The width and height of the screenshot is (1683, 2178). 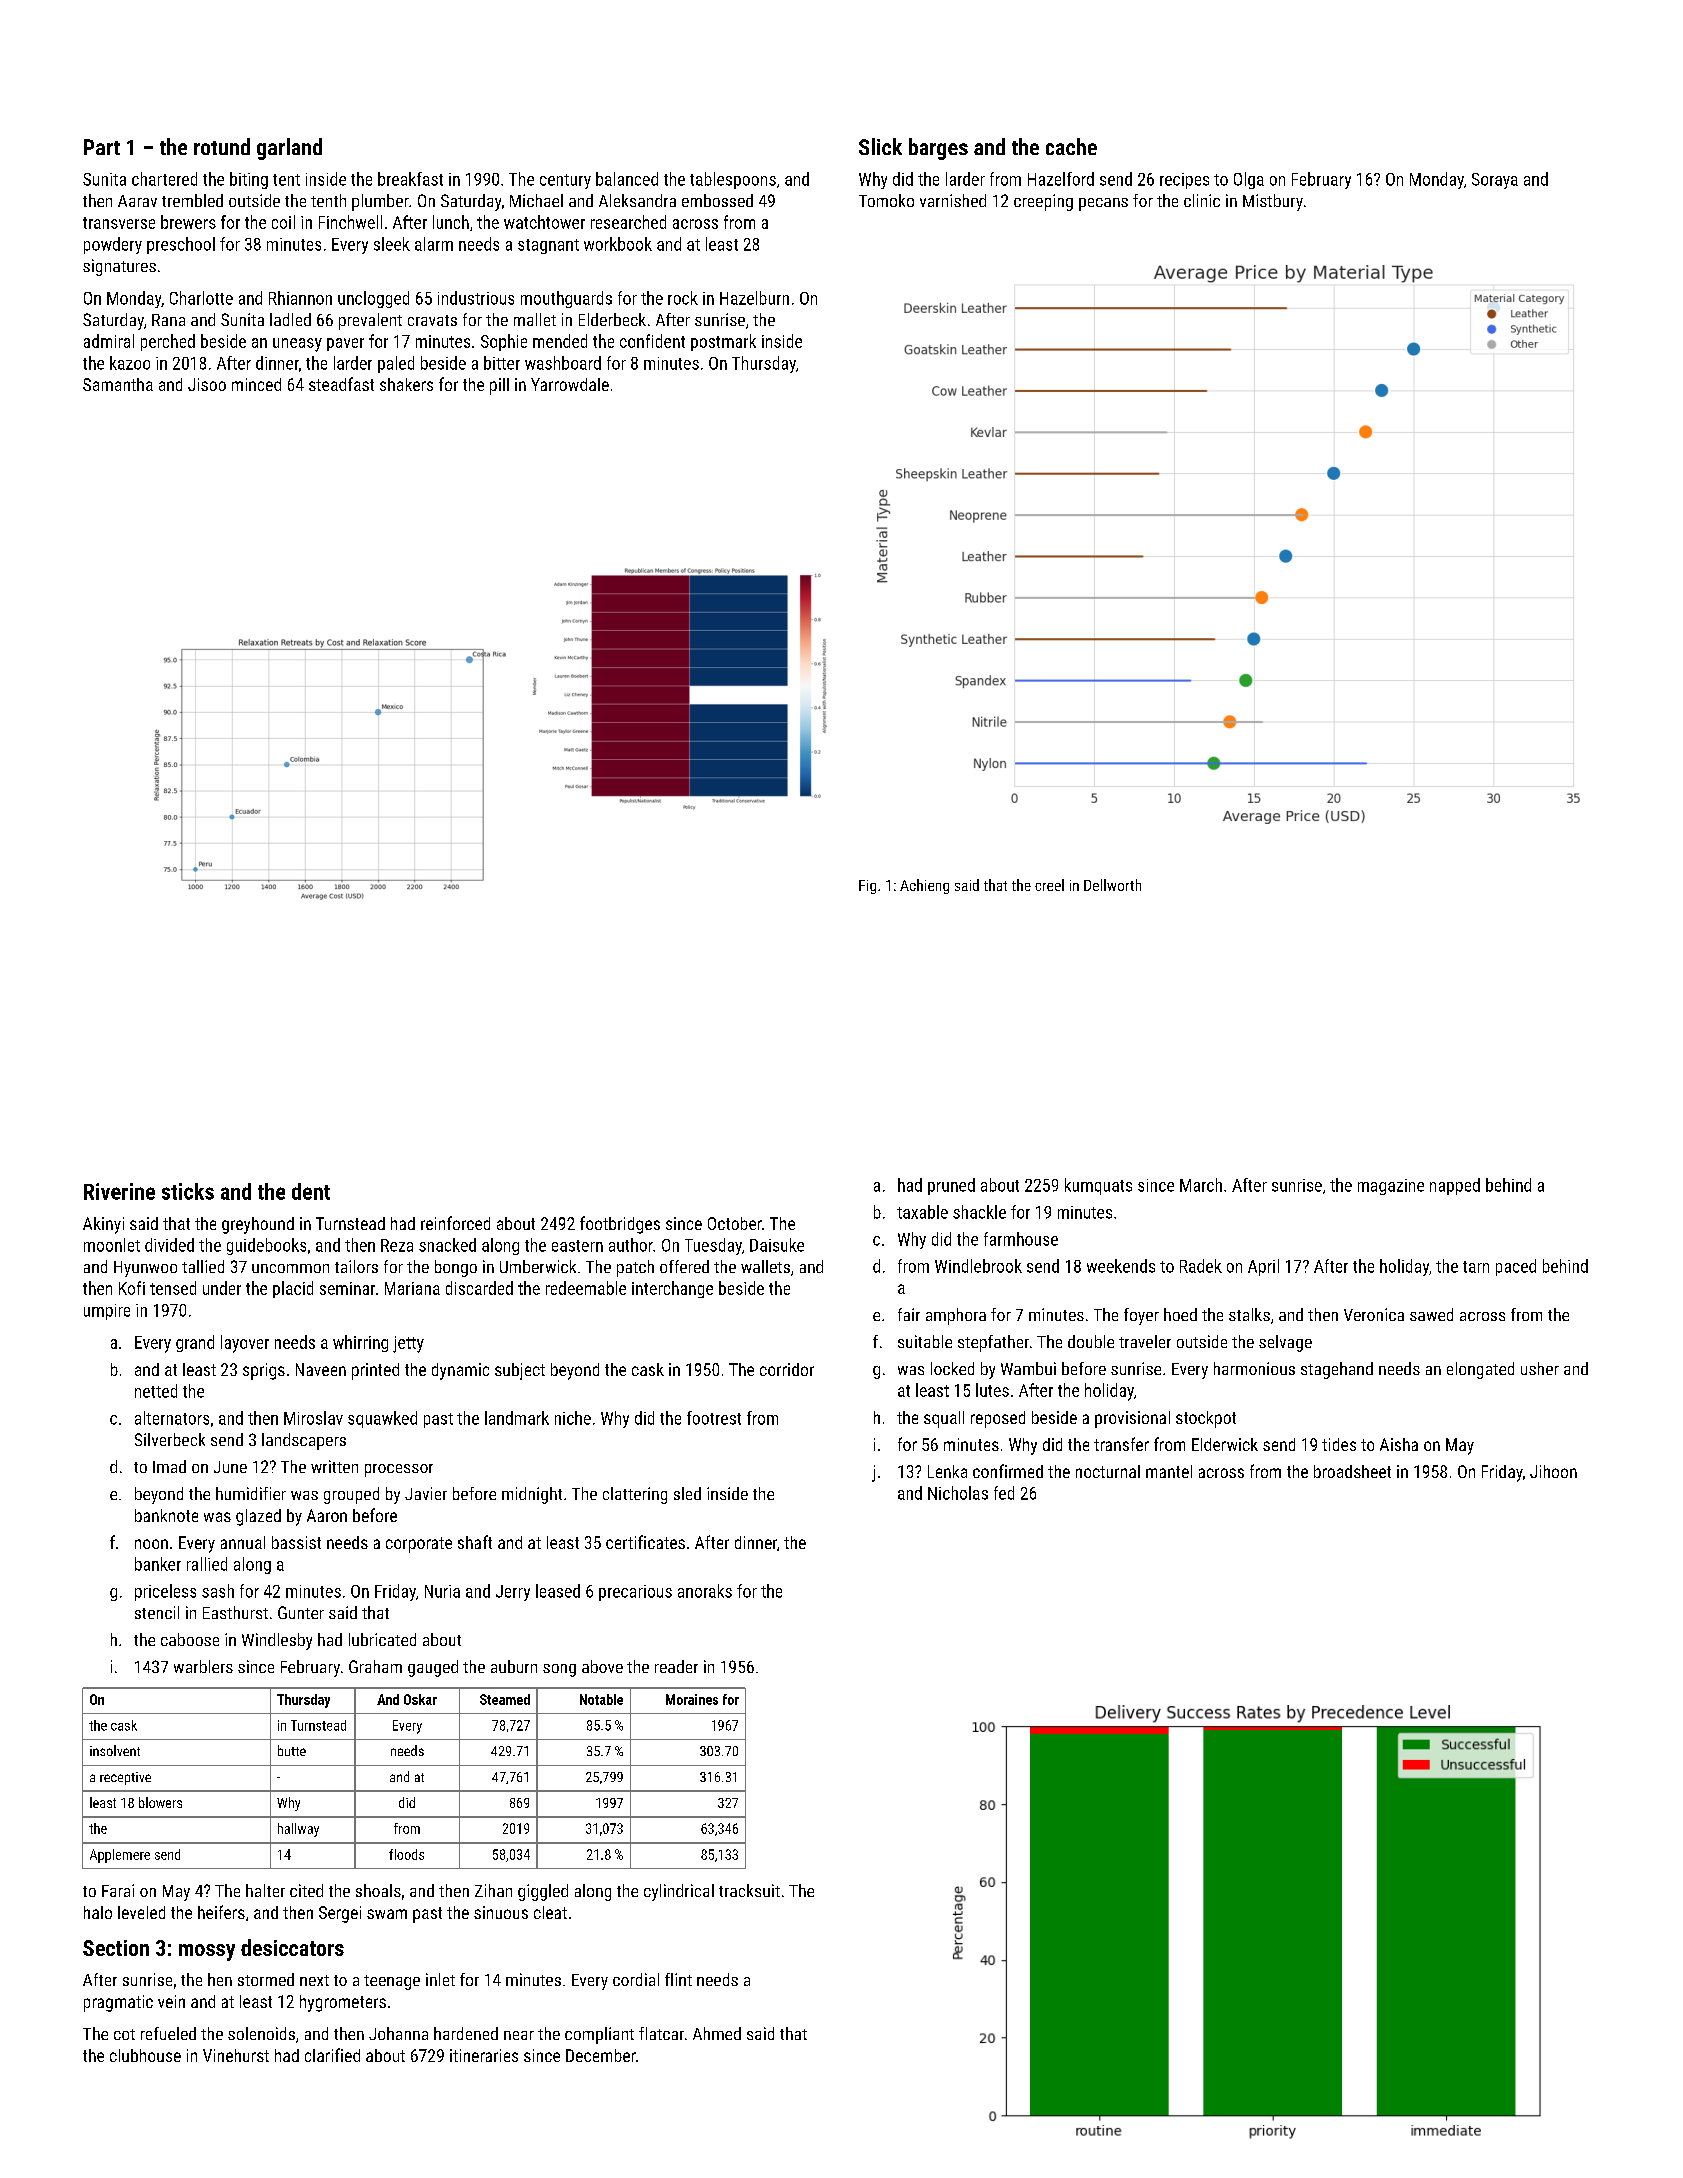 I want to click on steadfast, so click(x=341, y=384).
